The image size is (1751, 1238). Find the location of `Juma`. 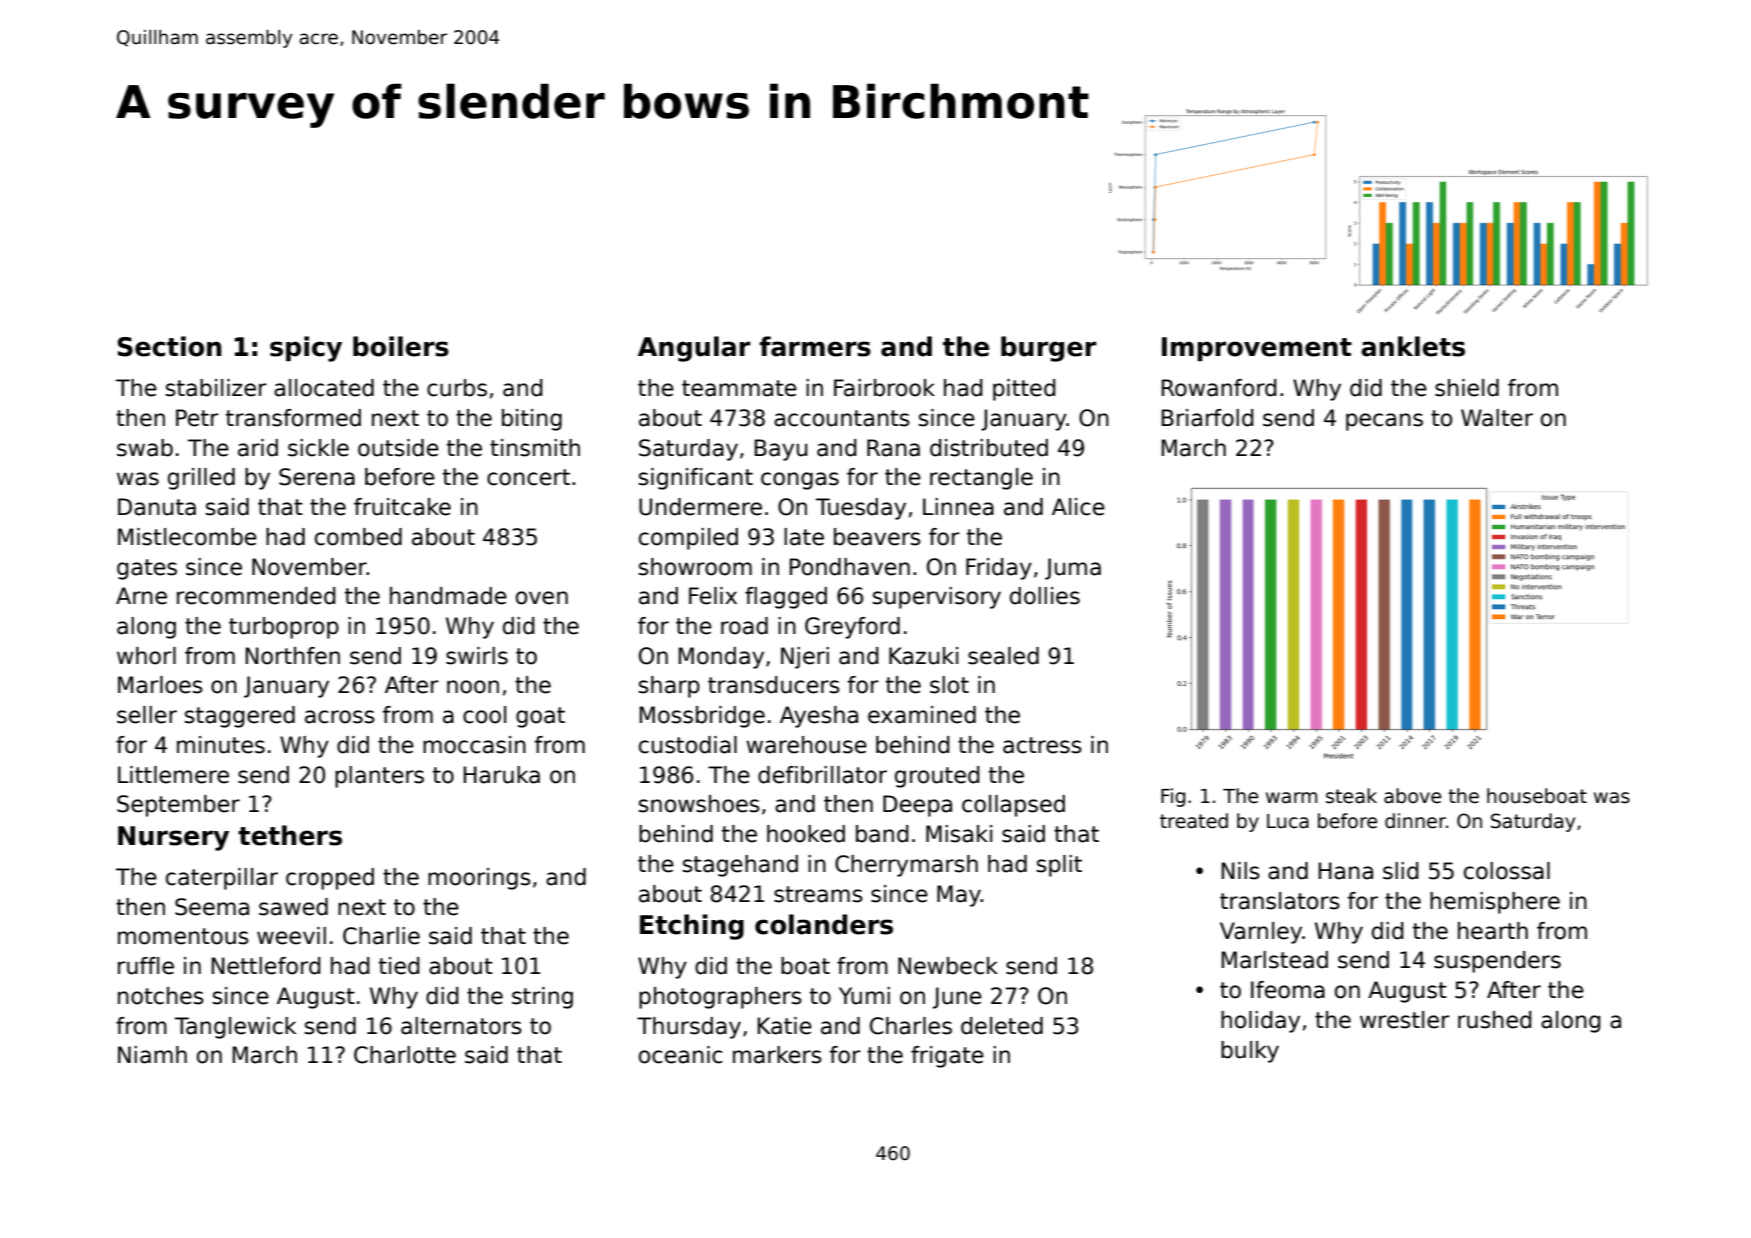

Juma is located at coordinates (1073, 569).
